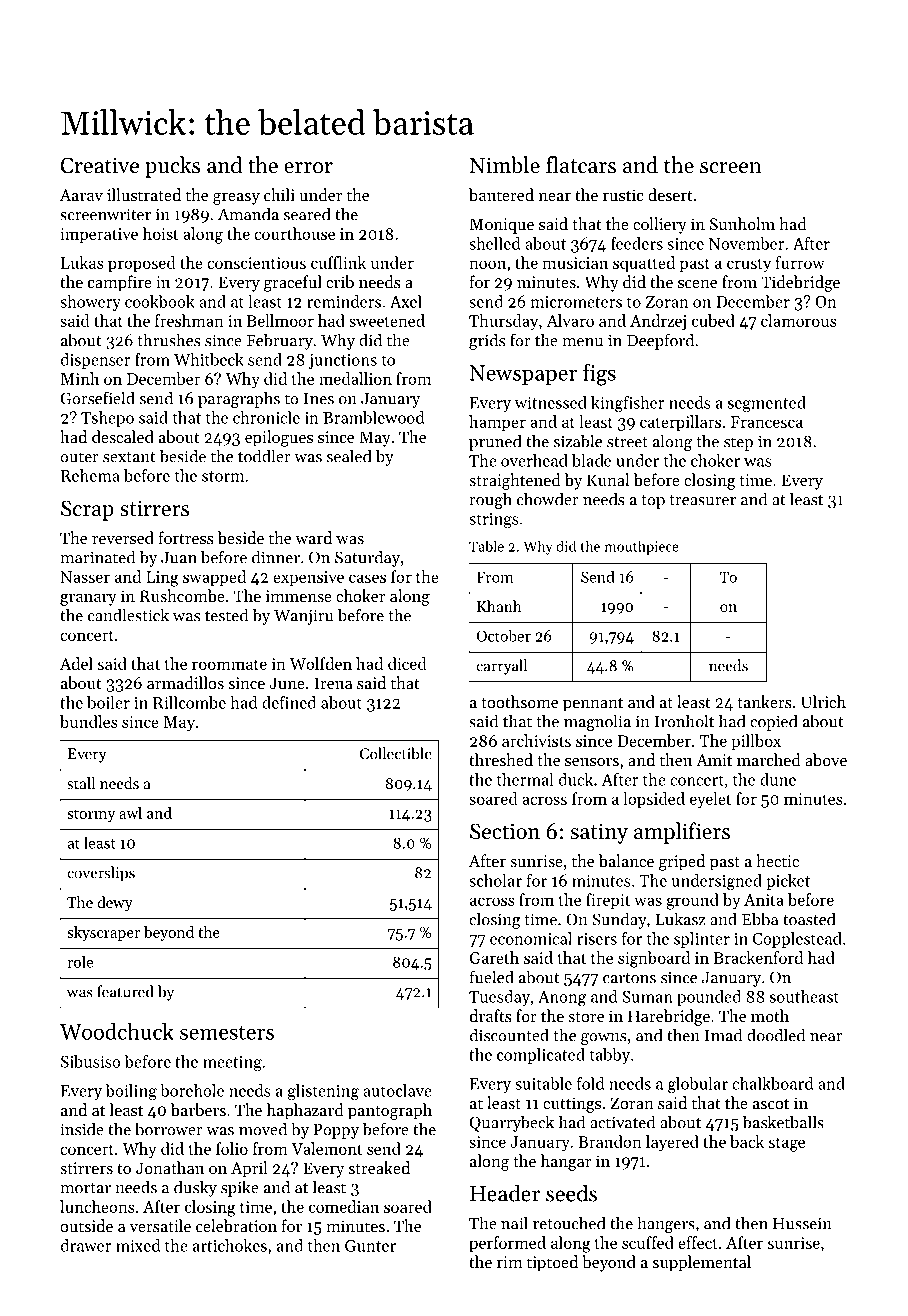  I want to click on Collectible, so click(395, 753).
